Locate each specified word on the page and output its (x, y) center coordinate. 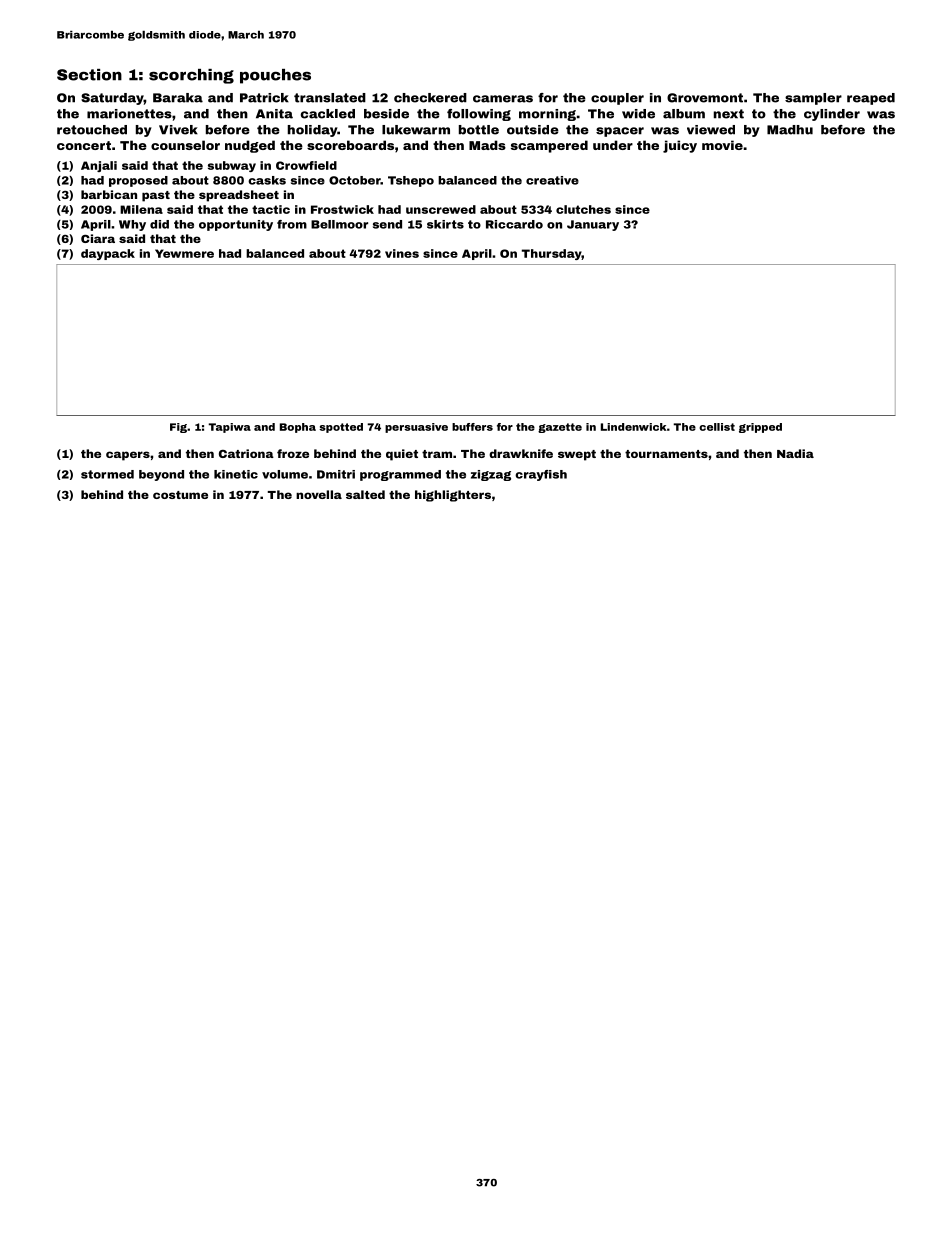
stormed (107, 474)
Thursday (552, 254)
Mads (487, 145)
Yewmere (184, 253)
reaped (871, 99)
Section (89, 75)
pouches (275, 76)
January (593, 225)
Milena (141, 209)
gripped (760, 428)
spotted (341, 428)
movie (722, 145)
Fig (178, 428)
